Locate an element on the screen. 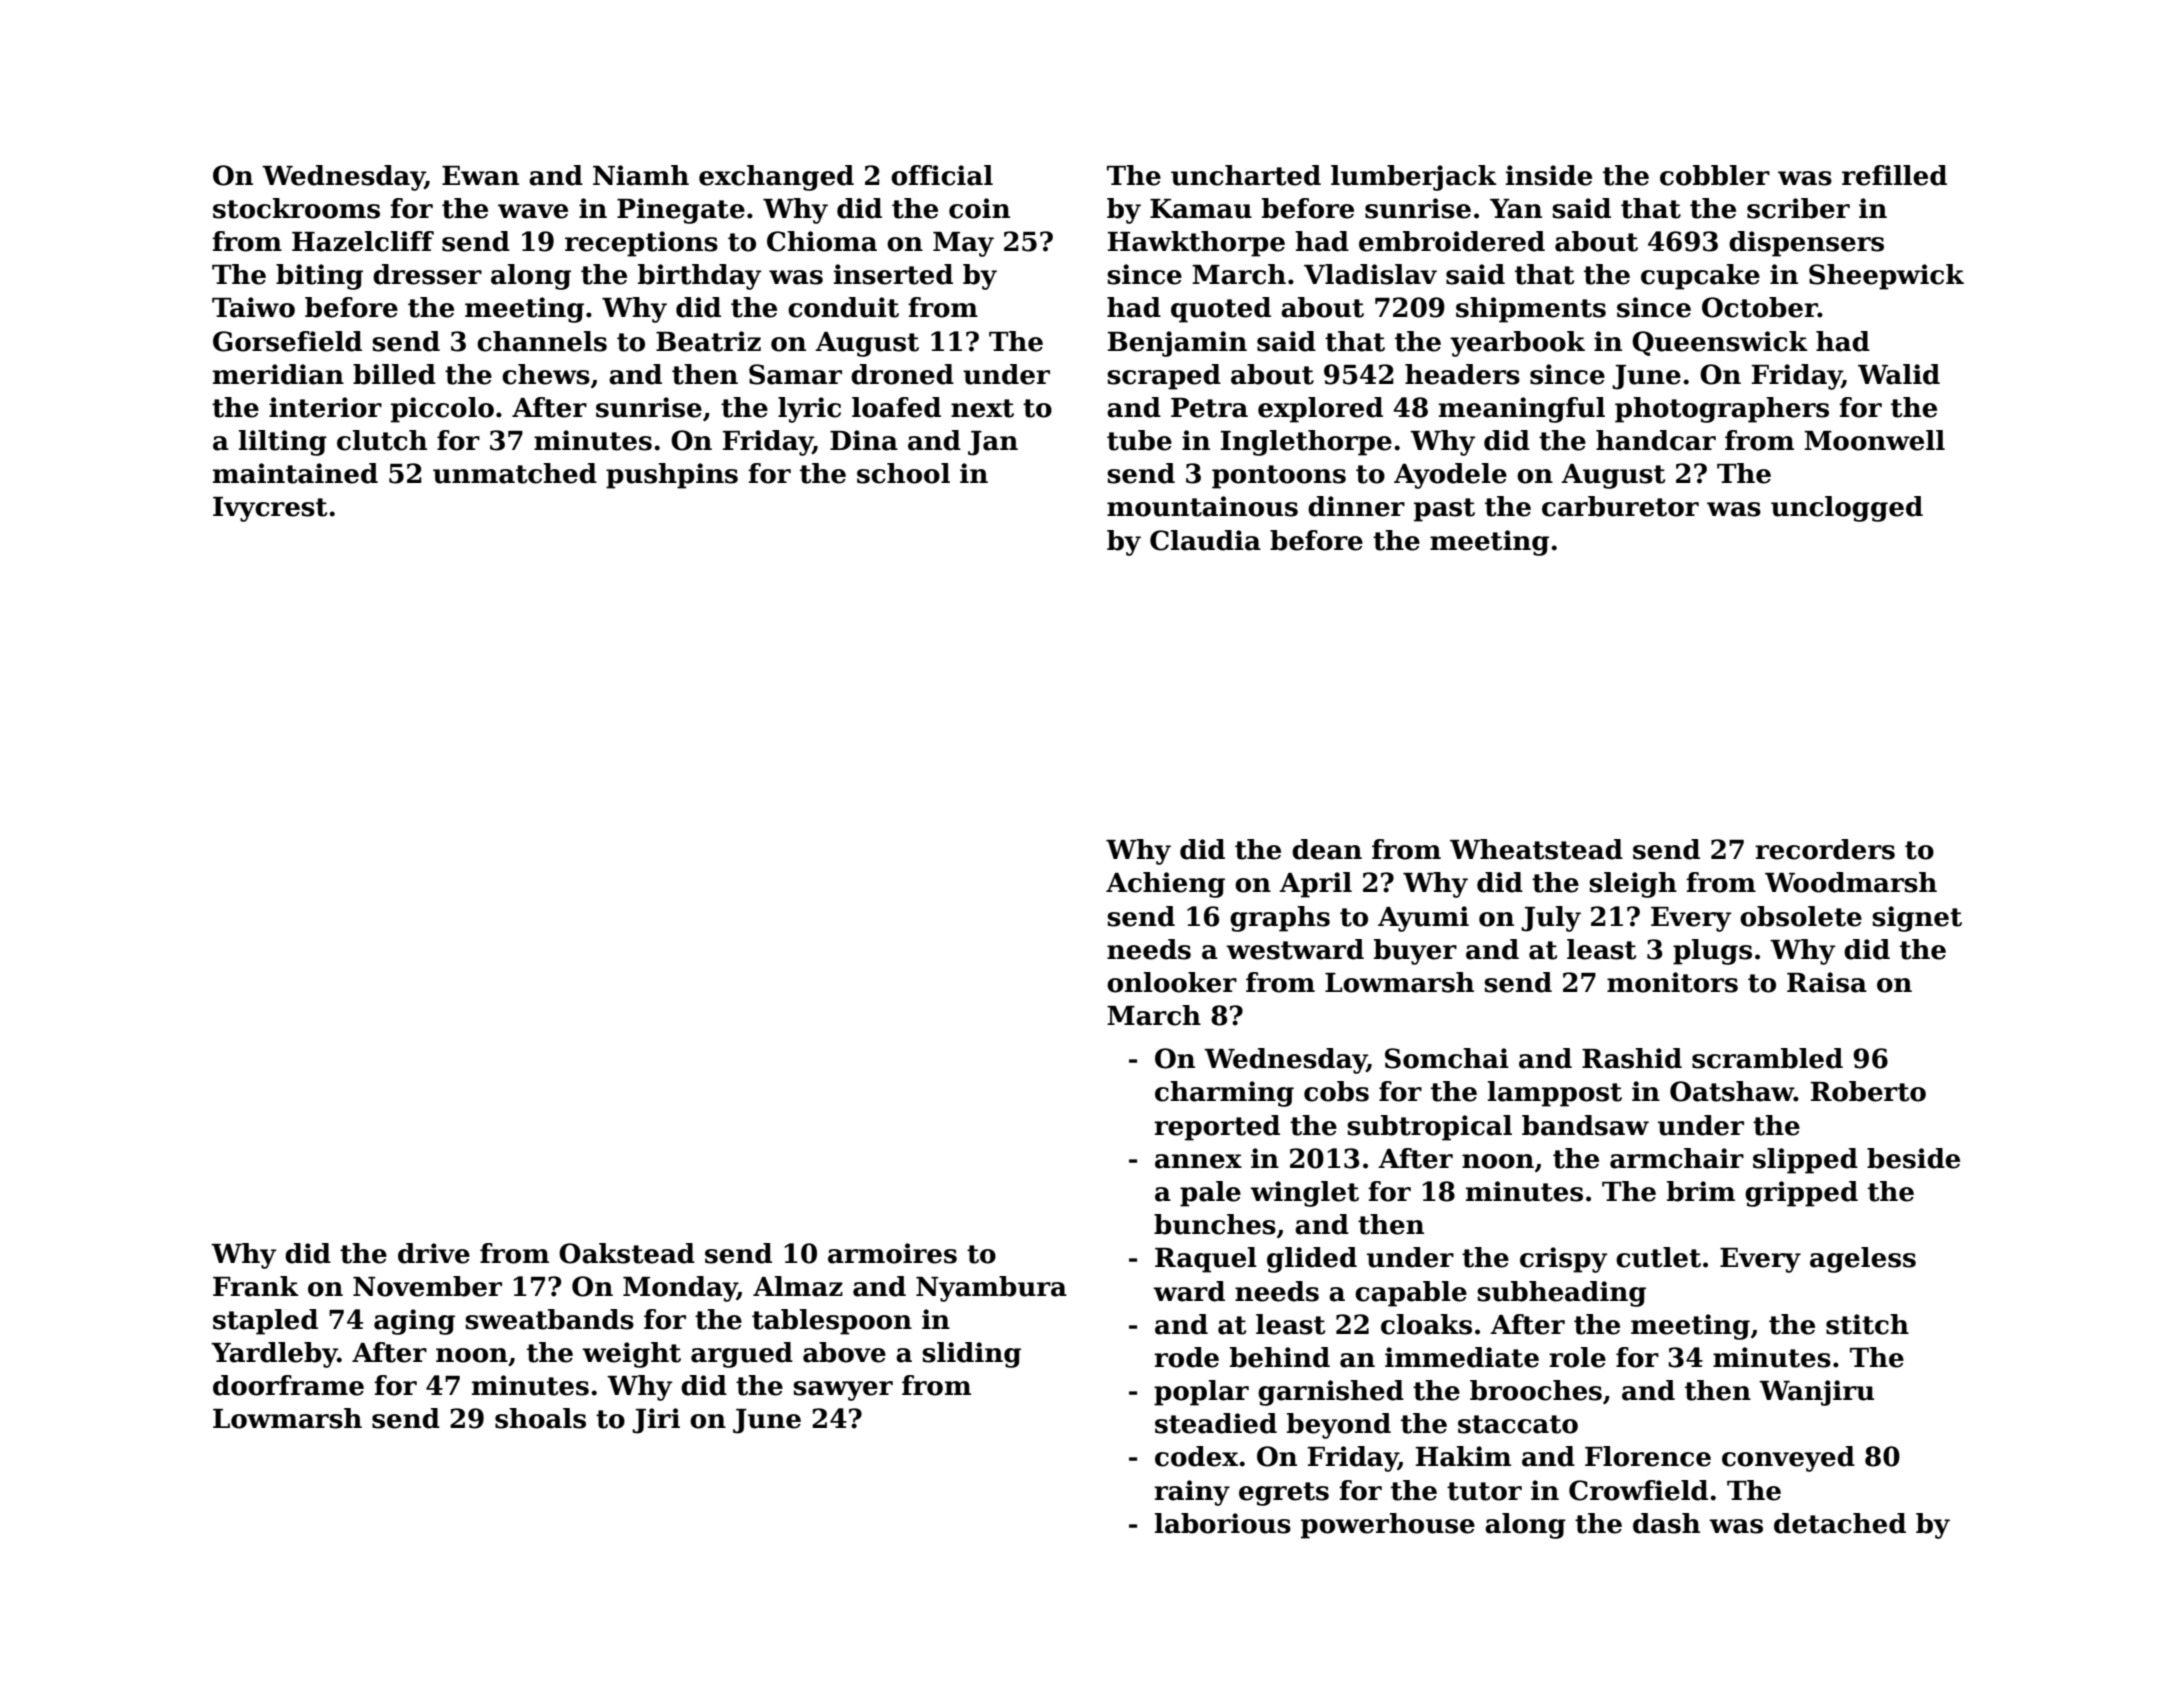 The image size is (2178, 1683). onlooker is located at coordinates (1172, 982).
